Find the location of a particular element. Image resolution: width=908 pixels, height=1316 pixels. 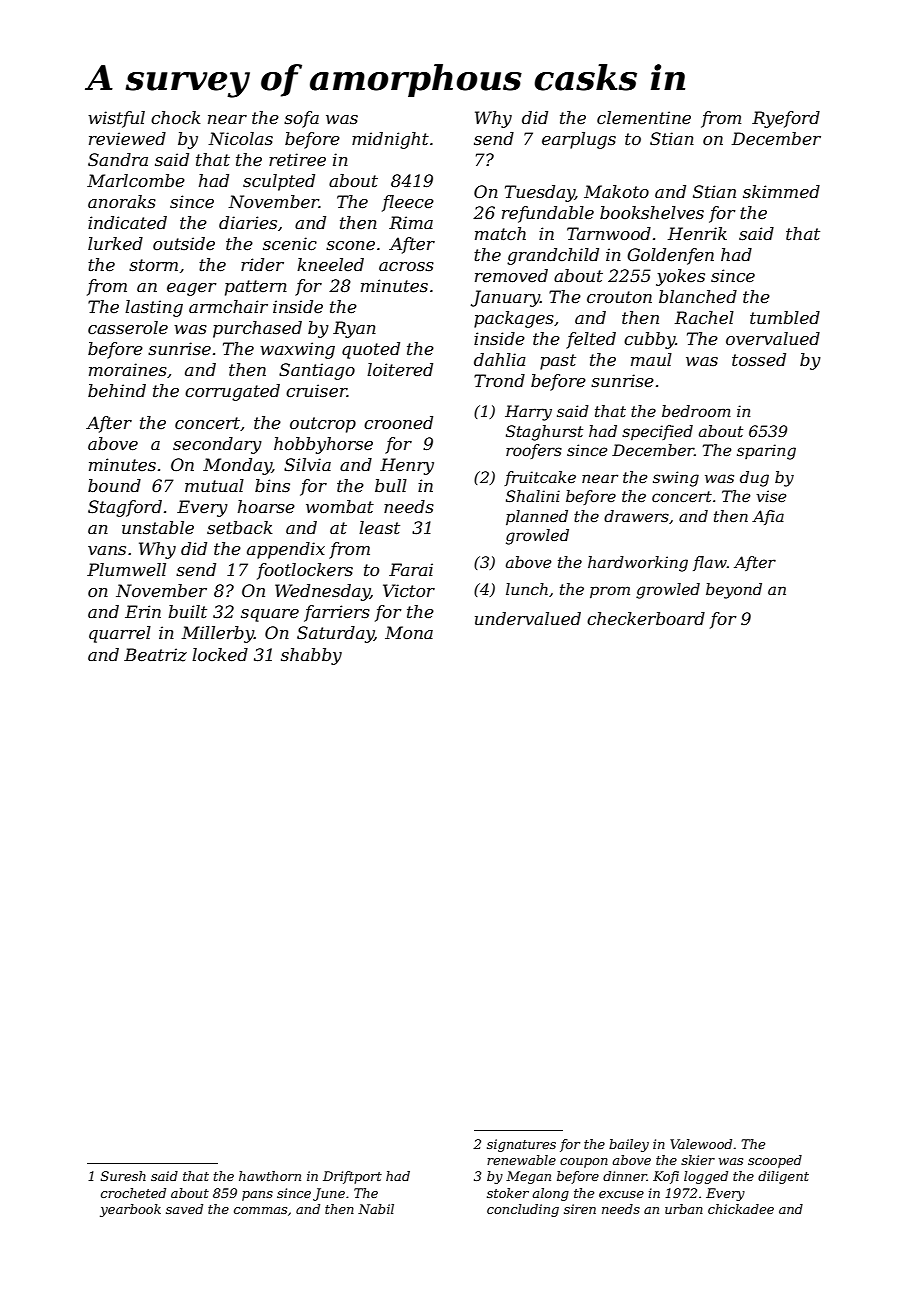

chock is located at coordinates (176, 117).
